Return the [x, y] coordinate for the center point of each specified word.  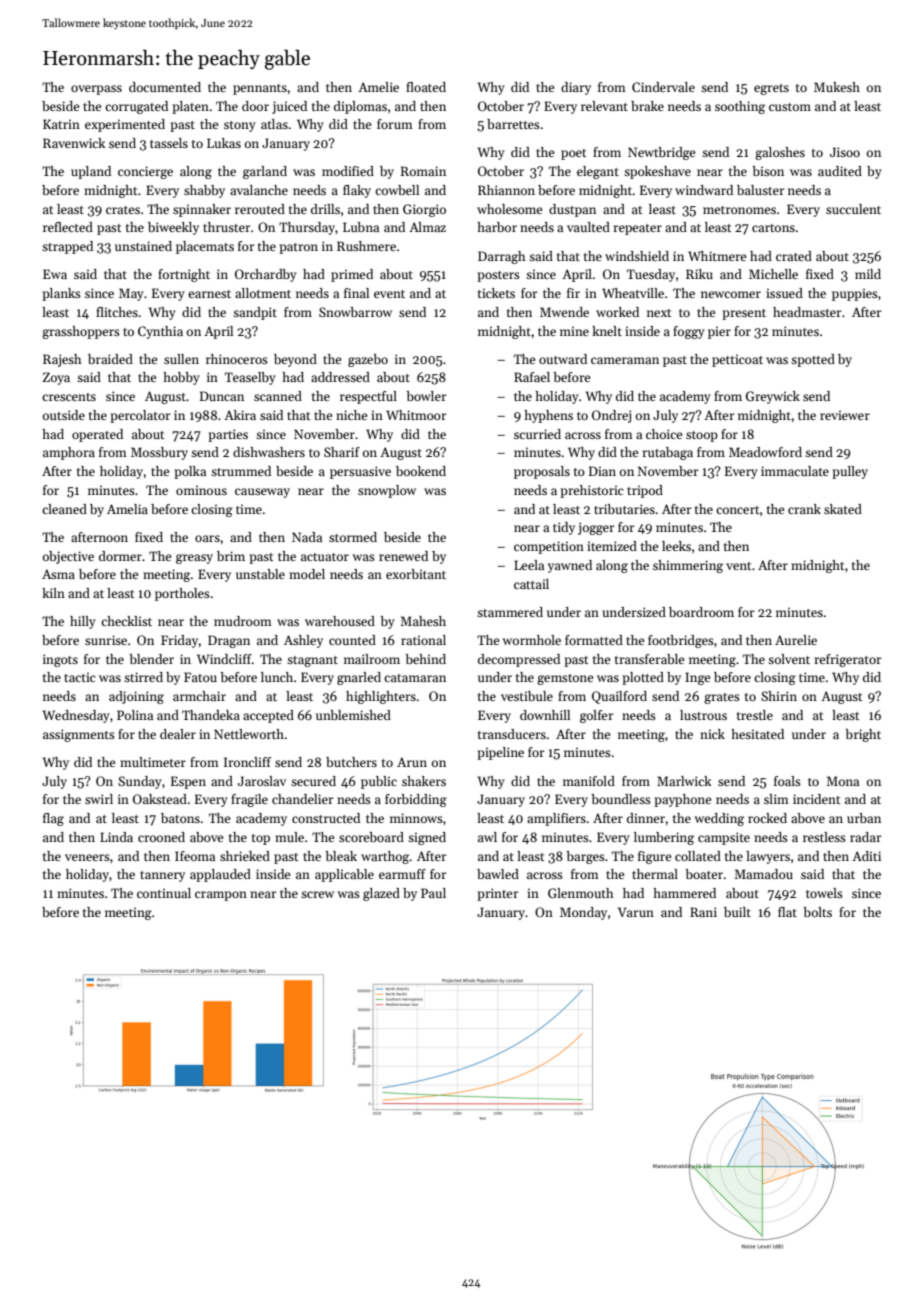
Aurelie [796, 640]
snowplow [387, 491]
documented [165, 87]
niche [351, 415]
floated [426, 87]
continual [164, 893]
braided [110, 359]
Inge [697, 678]
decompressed [519, 660]
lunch [277, 677]
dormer [120, 556]
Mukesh [837, 87]
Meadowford [765, 452]
